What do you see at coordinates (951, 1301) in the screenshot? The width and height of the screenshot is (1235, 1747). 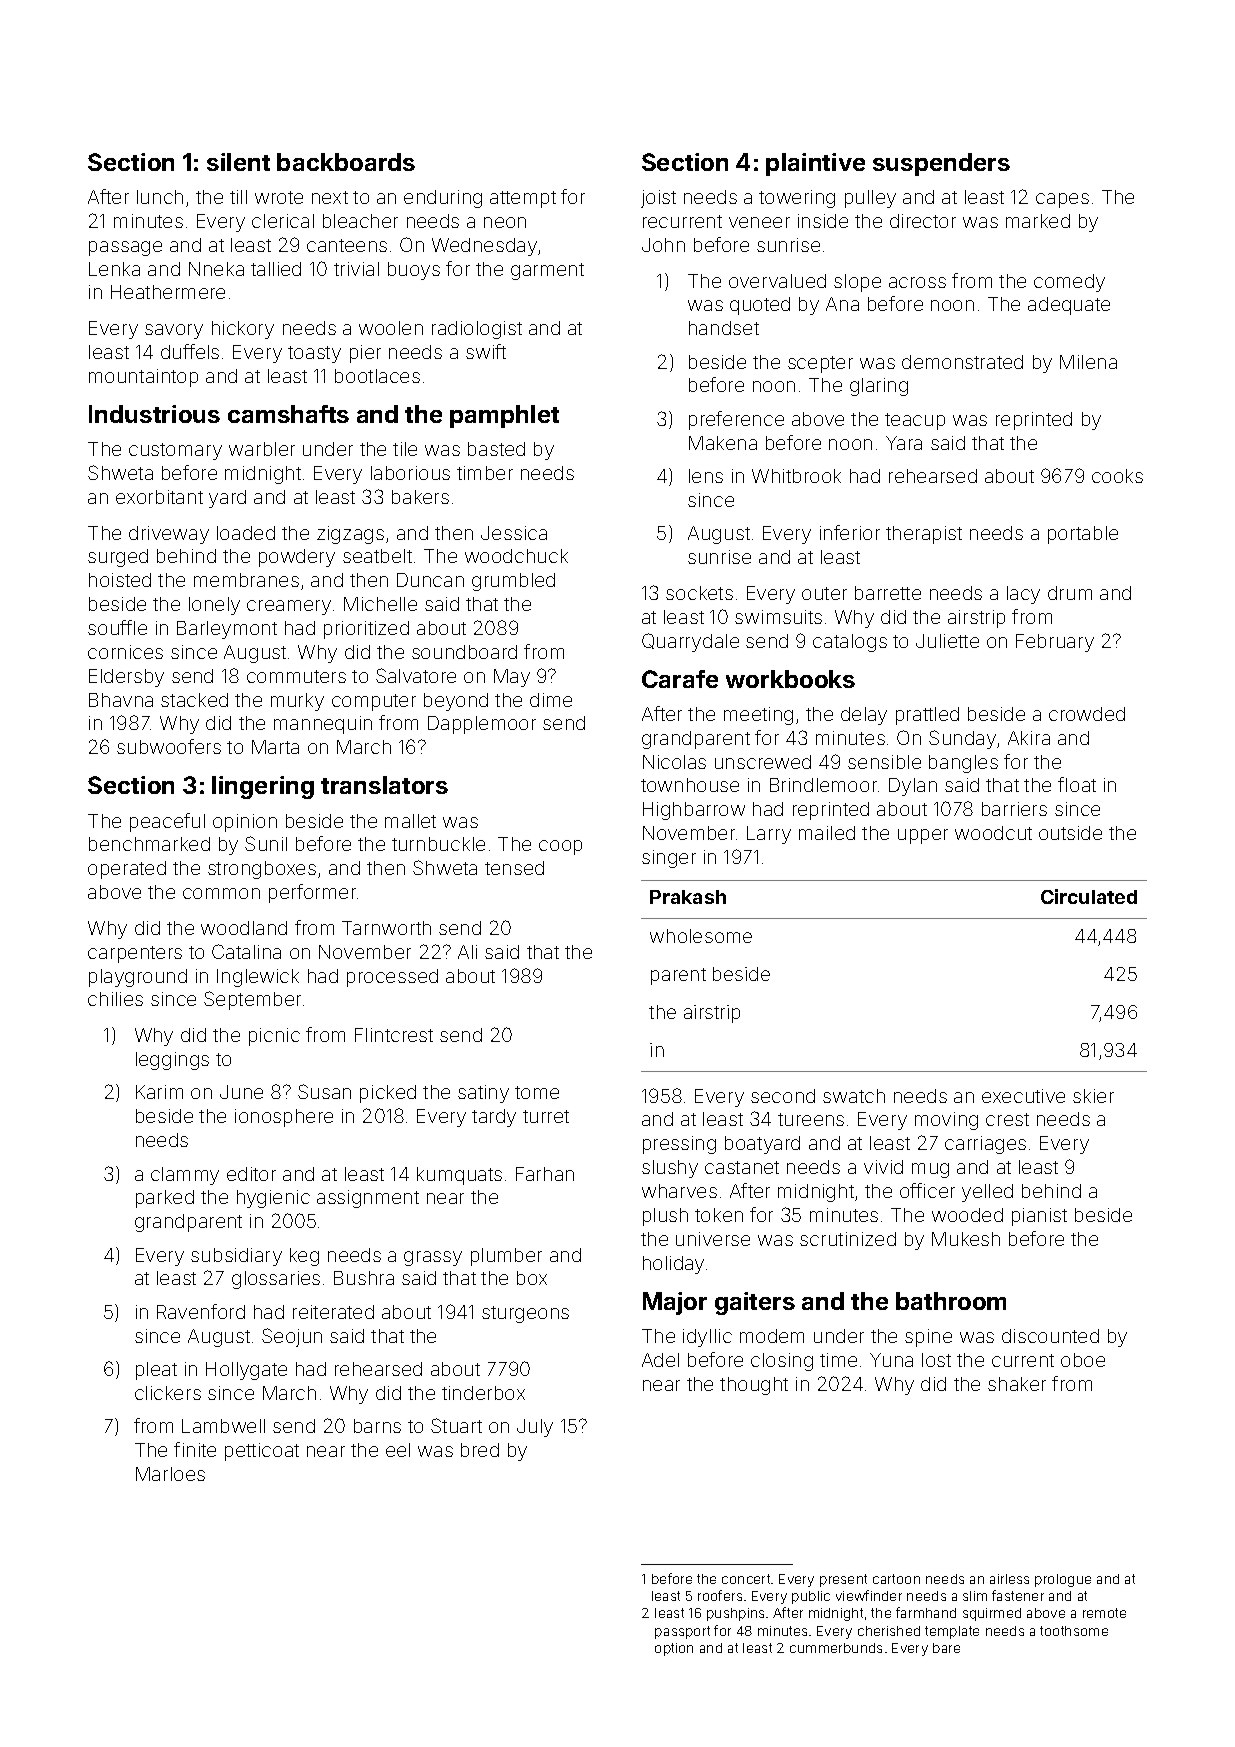 I see `bathroom` at bounding box center [951, 1301].
